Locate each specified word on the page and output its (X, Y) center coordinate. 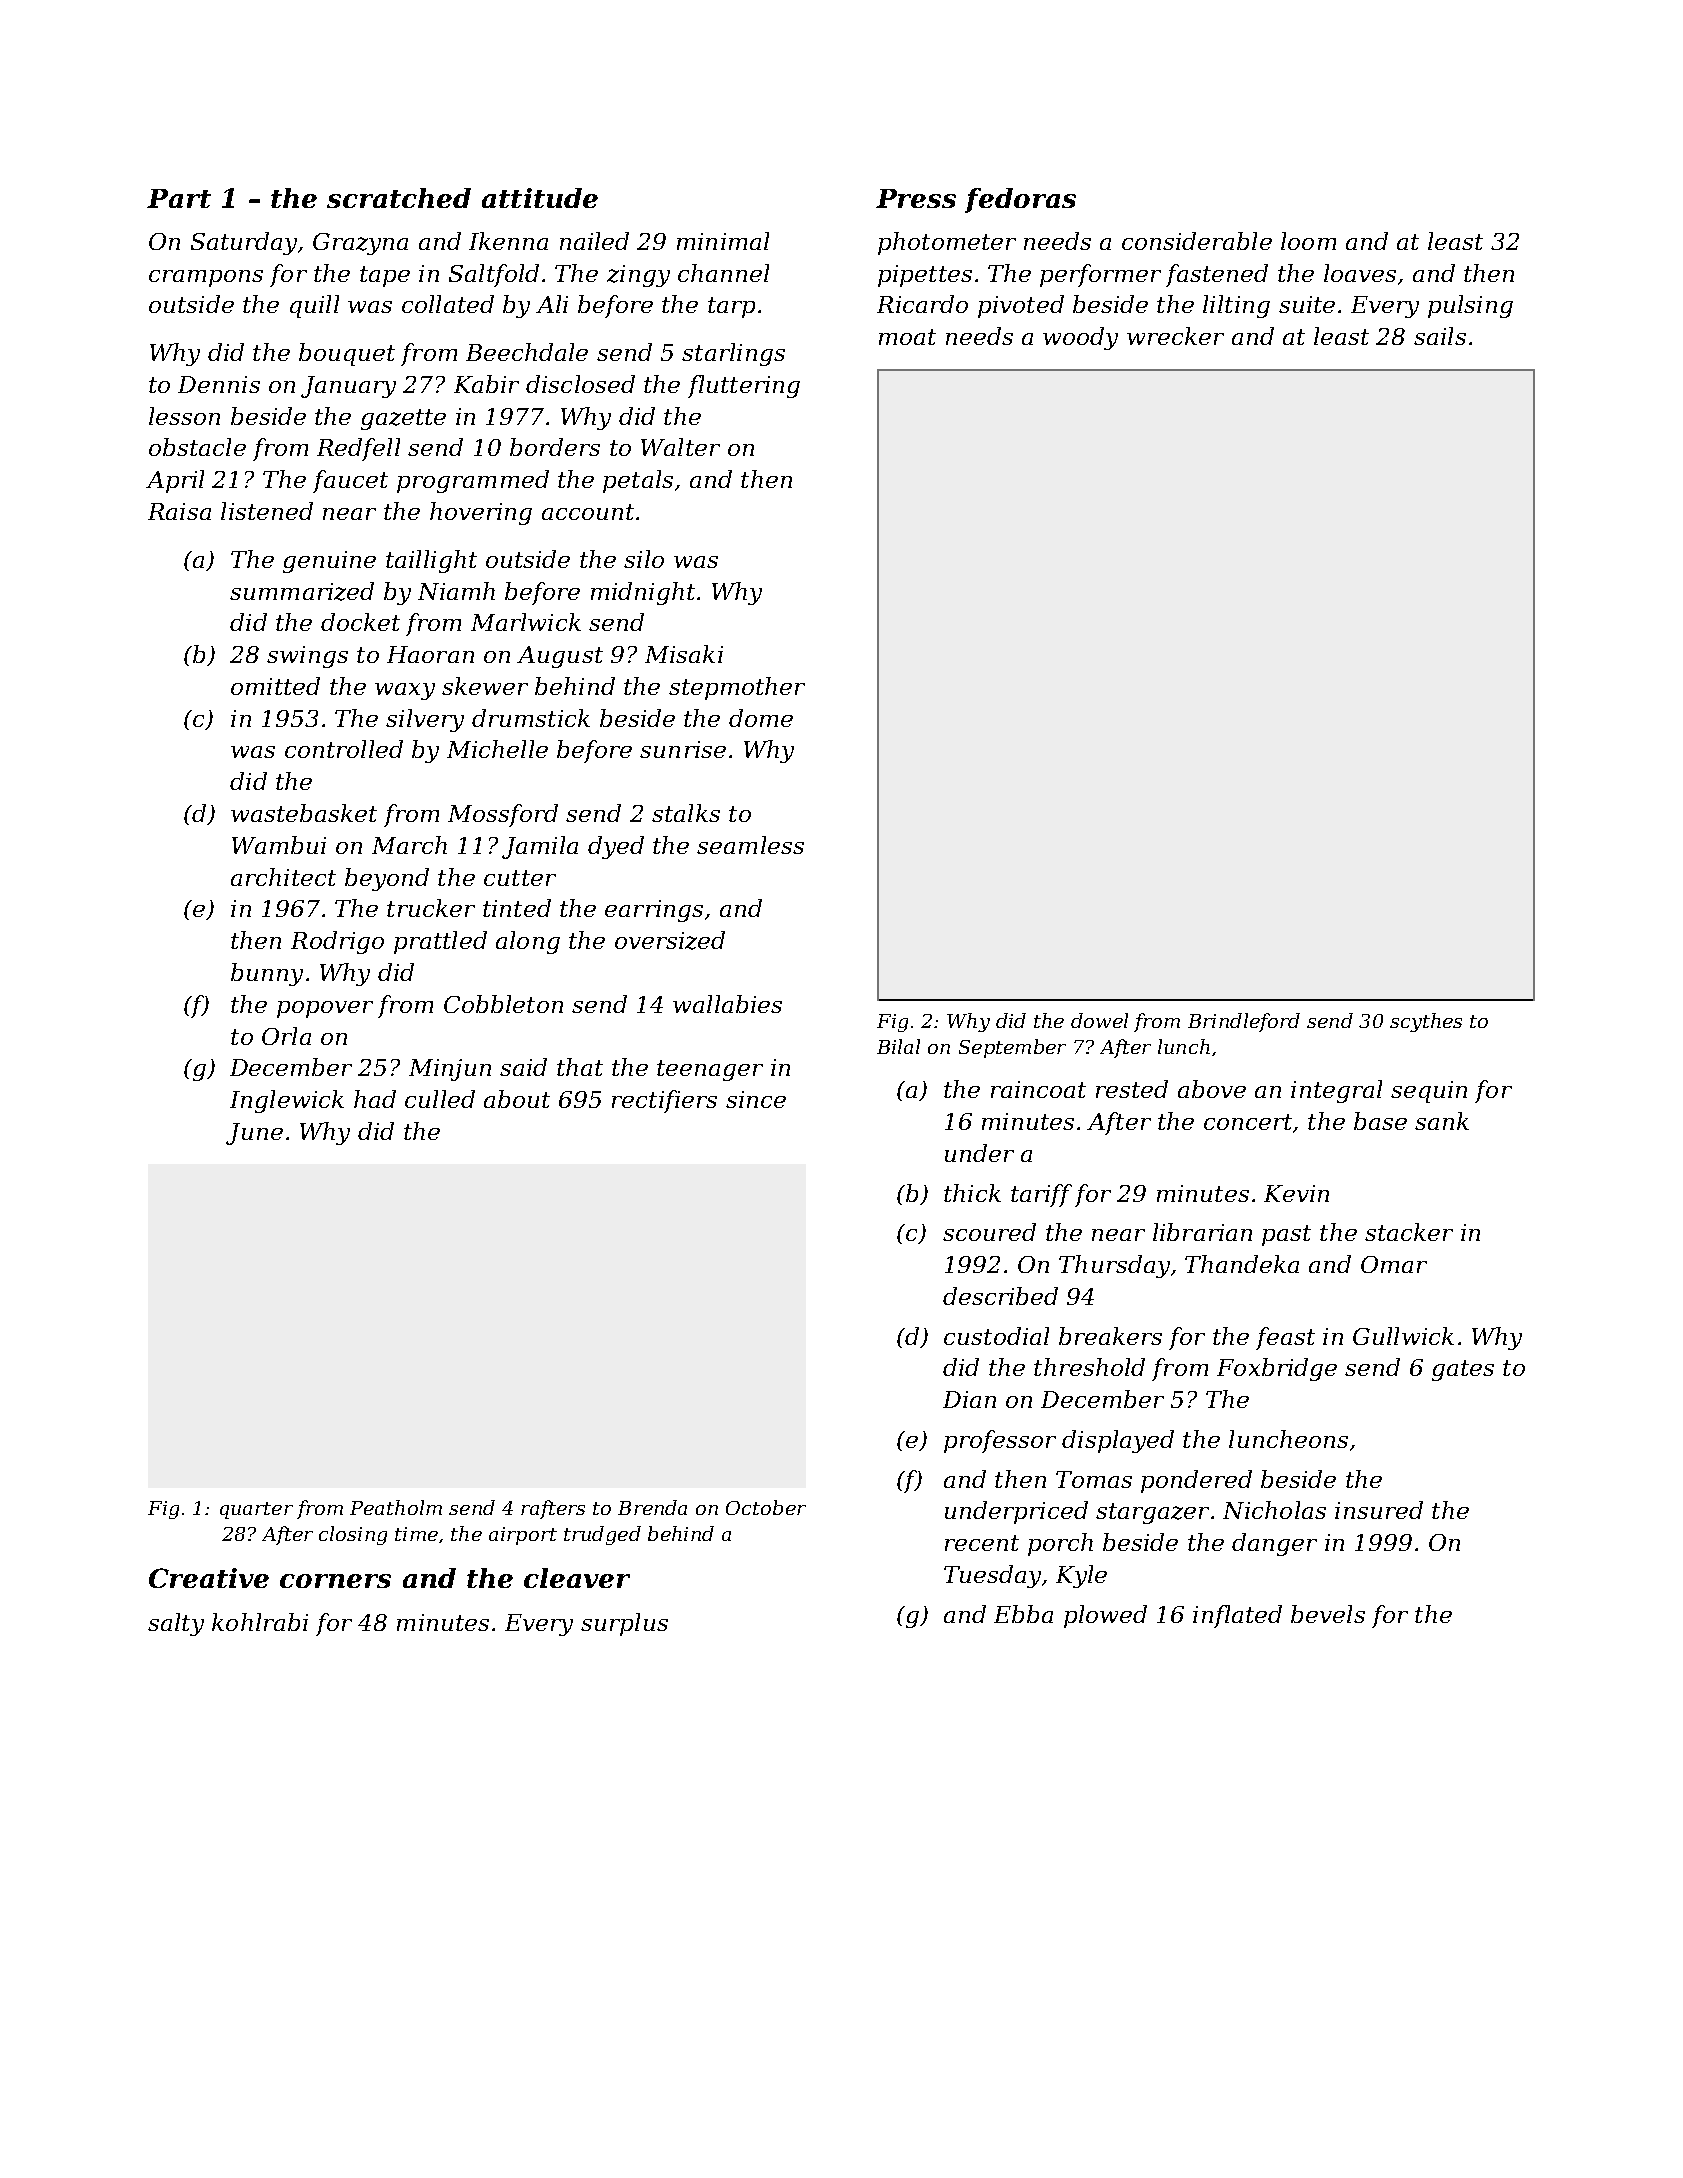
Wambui (279, 845)
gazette (403, 419)
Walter (680, 447)
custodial (996, 1336)
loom (1308, 241)
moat (907, 337)
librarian (1202, 1232)
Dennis (219, 384)
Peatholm (396, 1507)
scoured (989, 1232)
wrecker (1175, 336)
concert (1248, 1122)
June (254, 1134)
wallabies (727, 1004)
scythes (1426, 1022)
